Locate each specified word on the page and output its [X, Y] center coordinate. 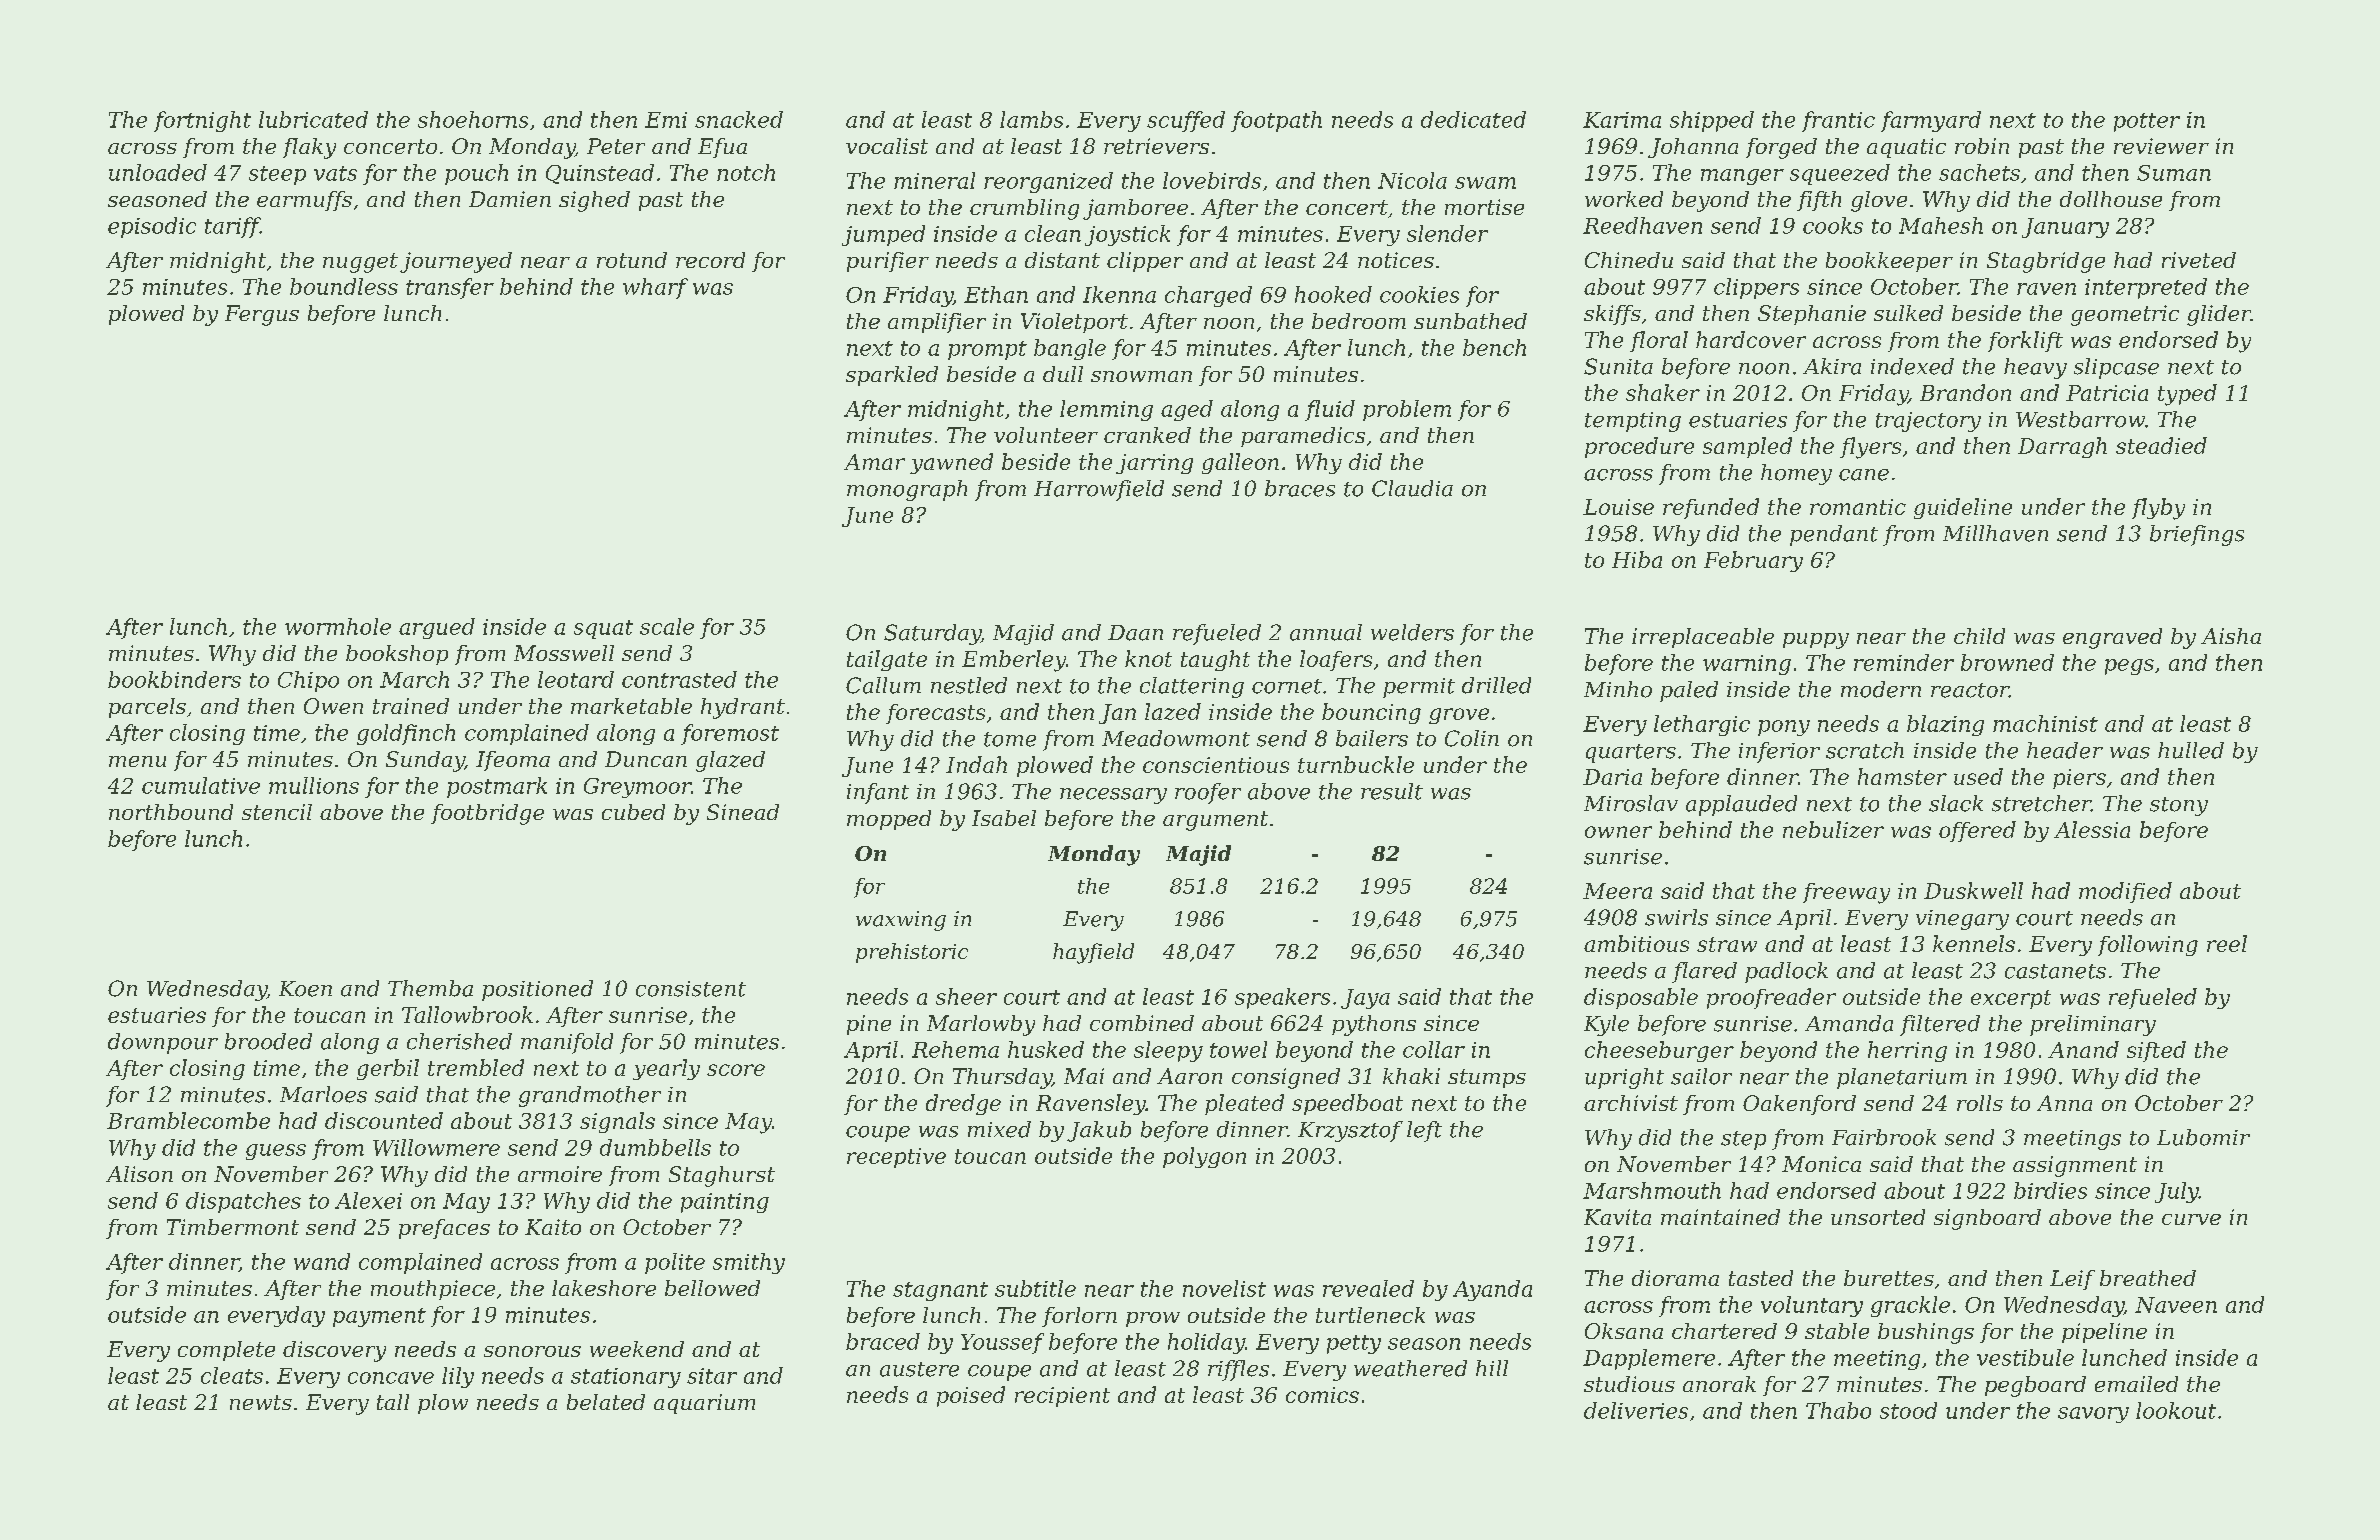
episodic [152, 227]
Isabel [1004, 818]
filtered [1940, 1025]
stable [1837, 1331]
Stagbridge [2046, 262]
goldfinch [406, 734]
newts [261, 1402]
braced [883, 1341]
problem [1407, 410]
